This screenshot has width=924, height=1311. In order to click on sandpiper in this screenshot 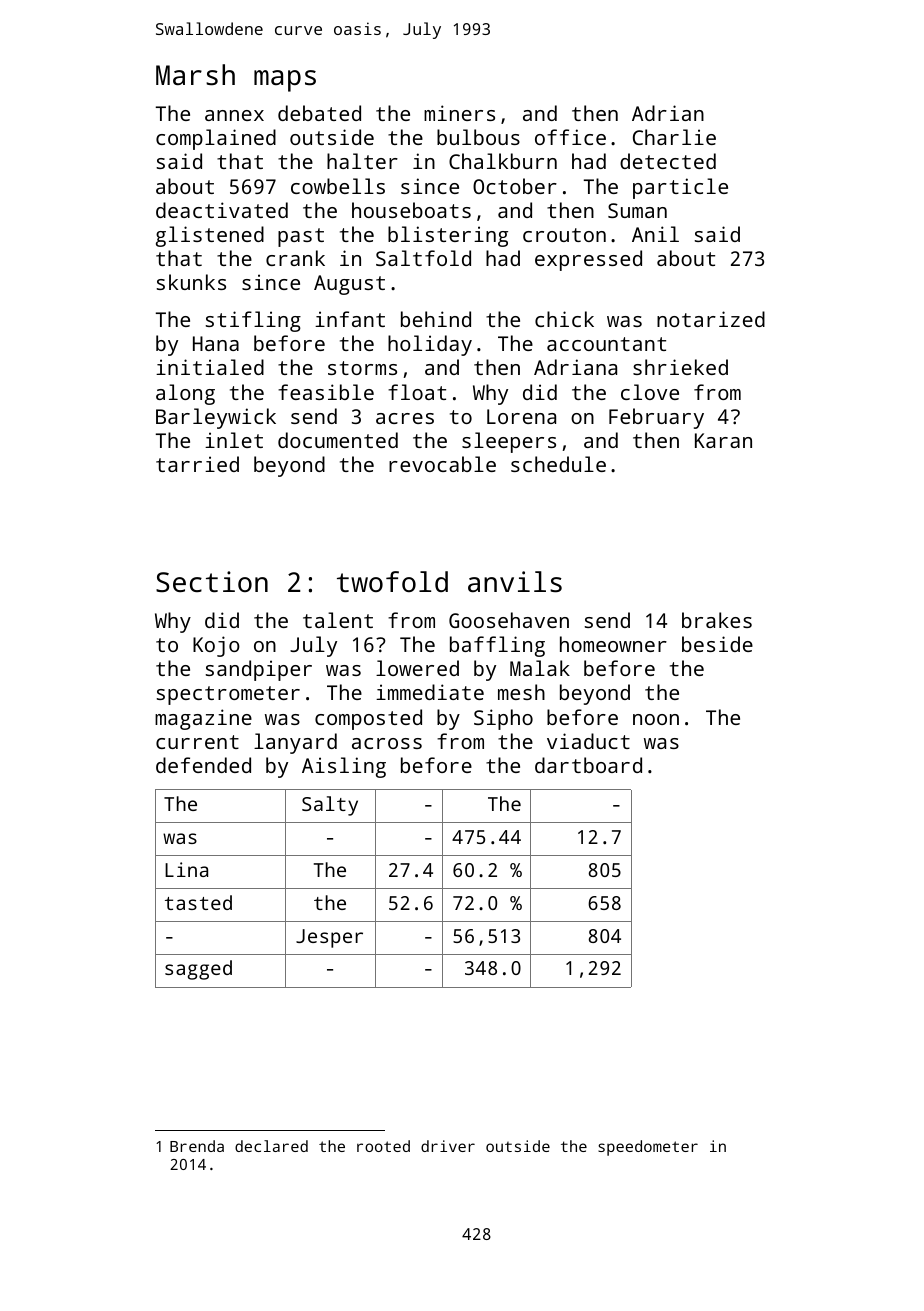, I will do `click(259, 670)`.
